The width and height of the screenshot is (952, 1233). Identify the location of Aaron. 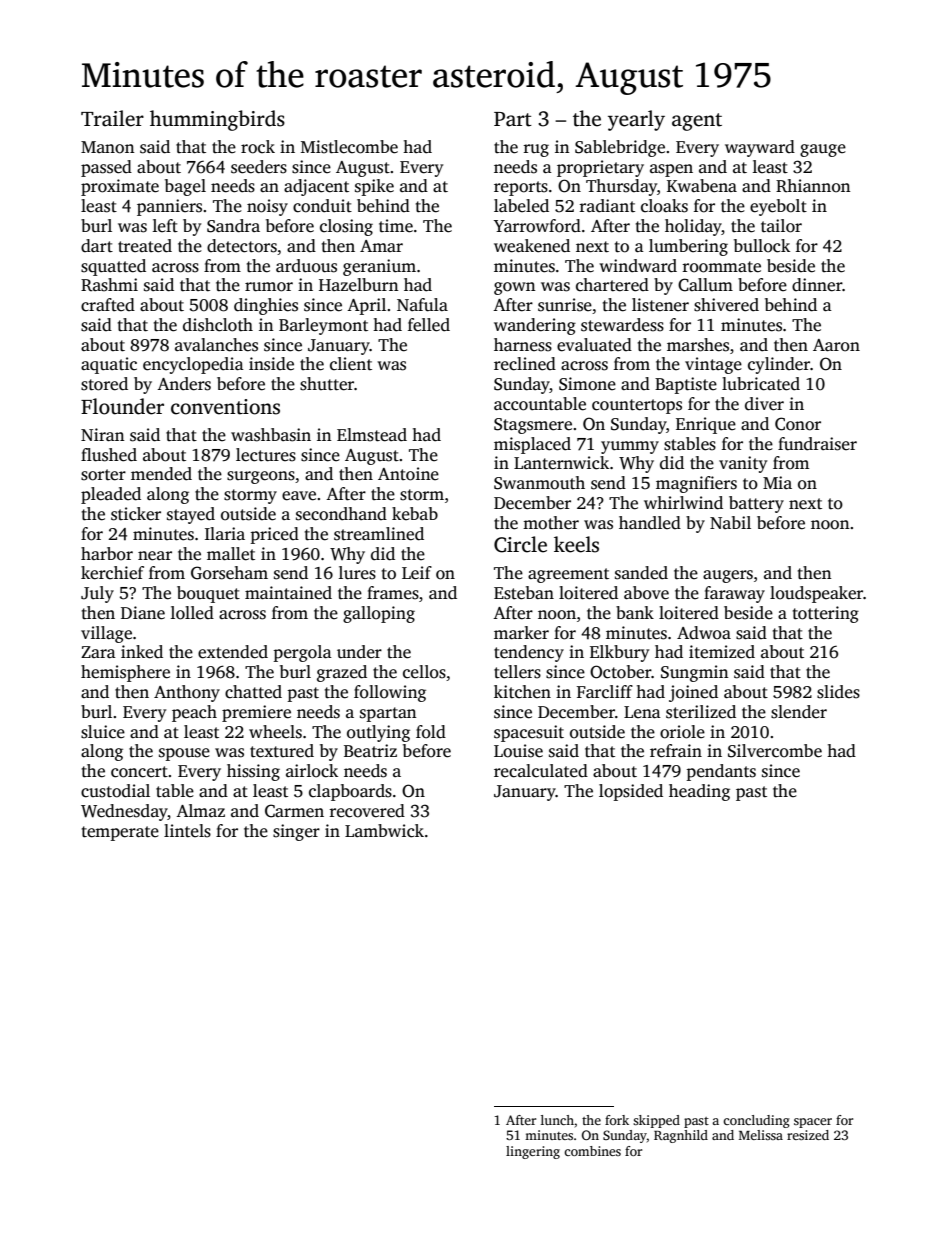
(836, 345).
